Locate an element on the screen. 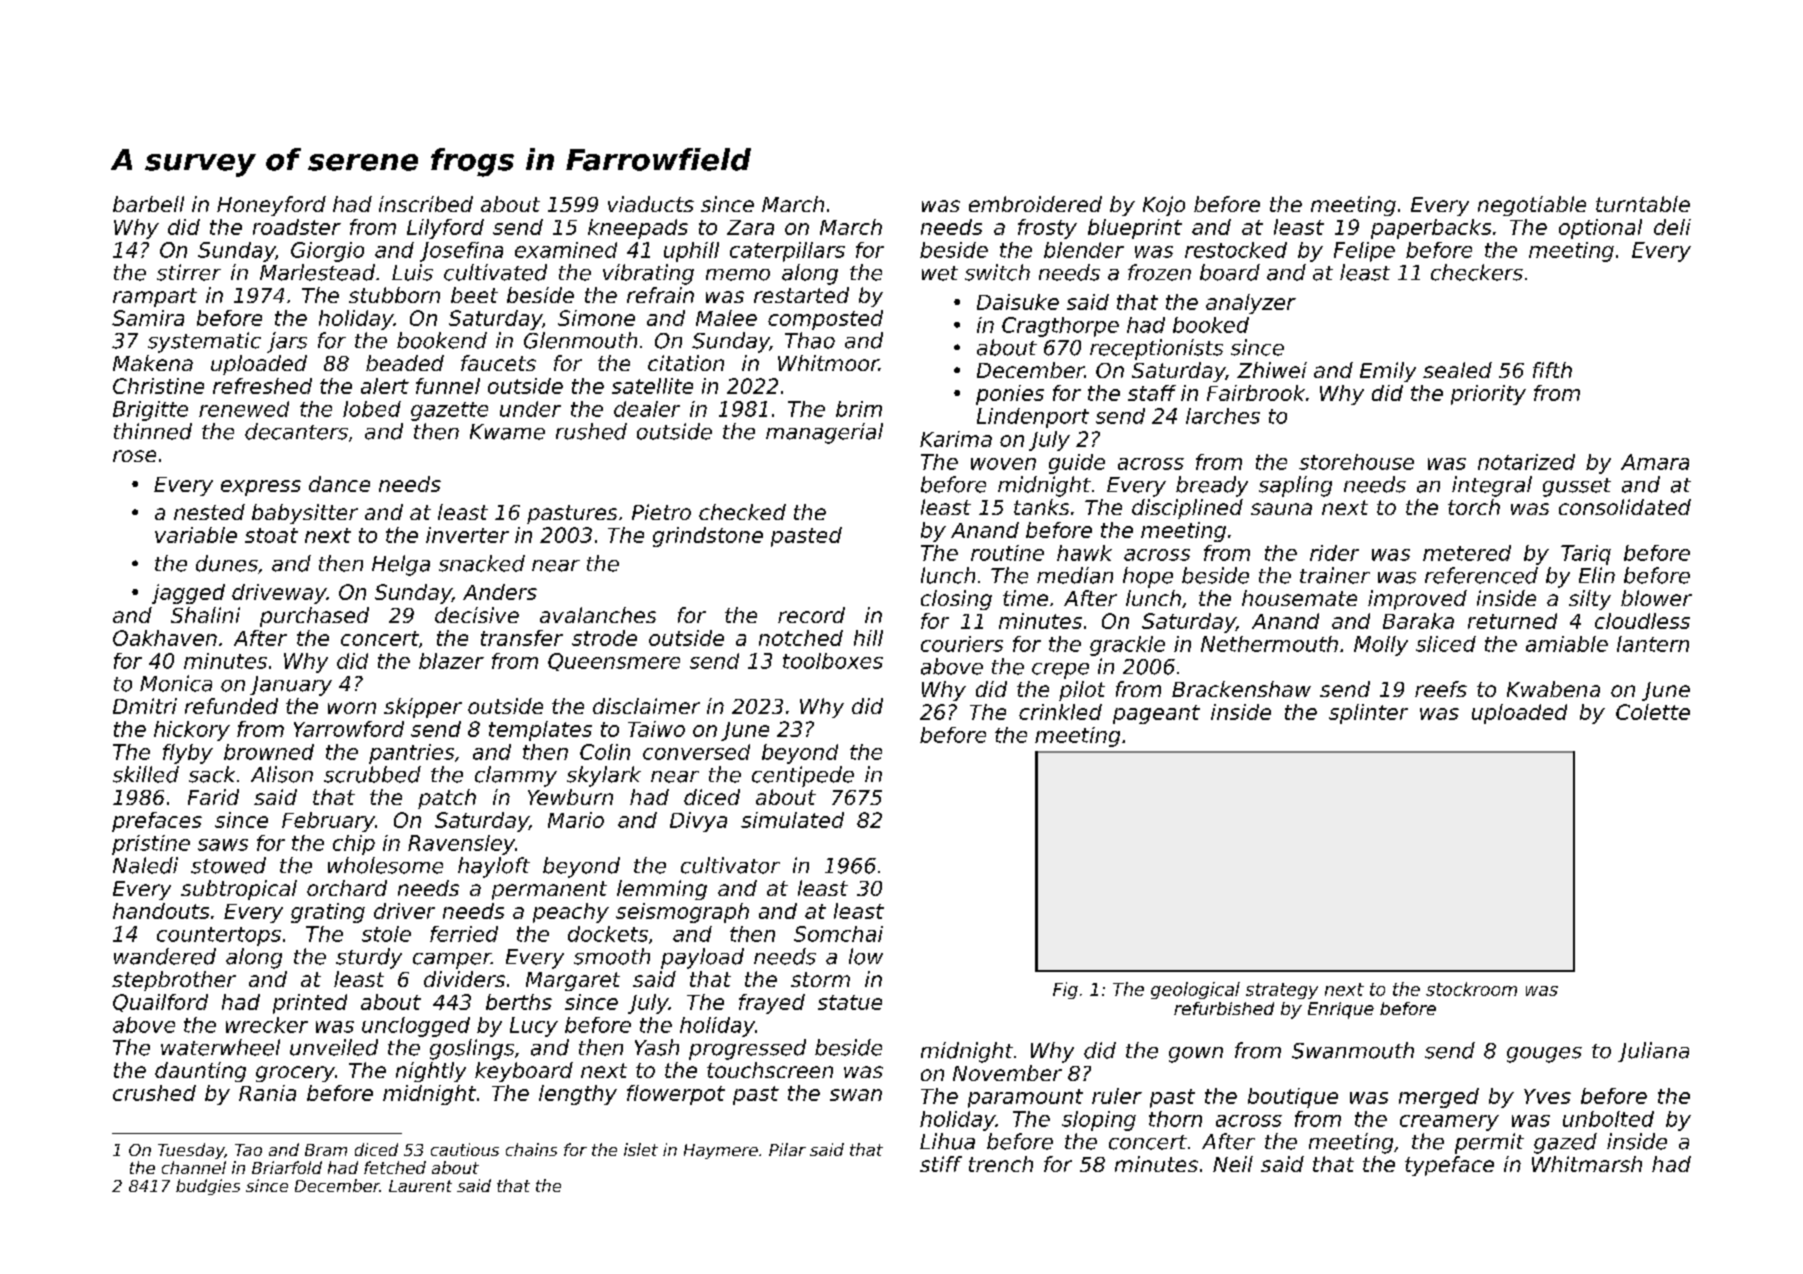  budgies is located at coordinates (208, 1187).
